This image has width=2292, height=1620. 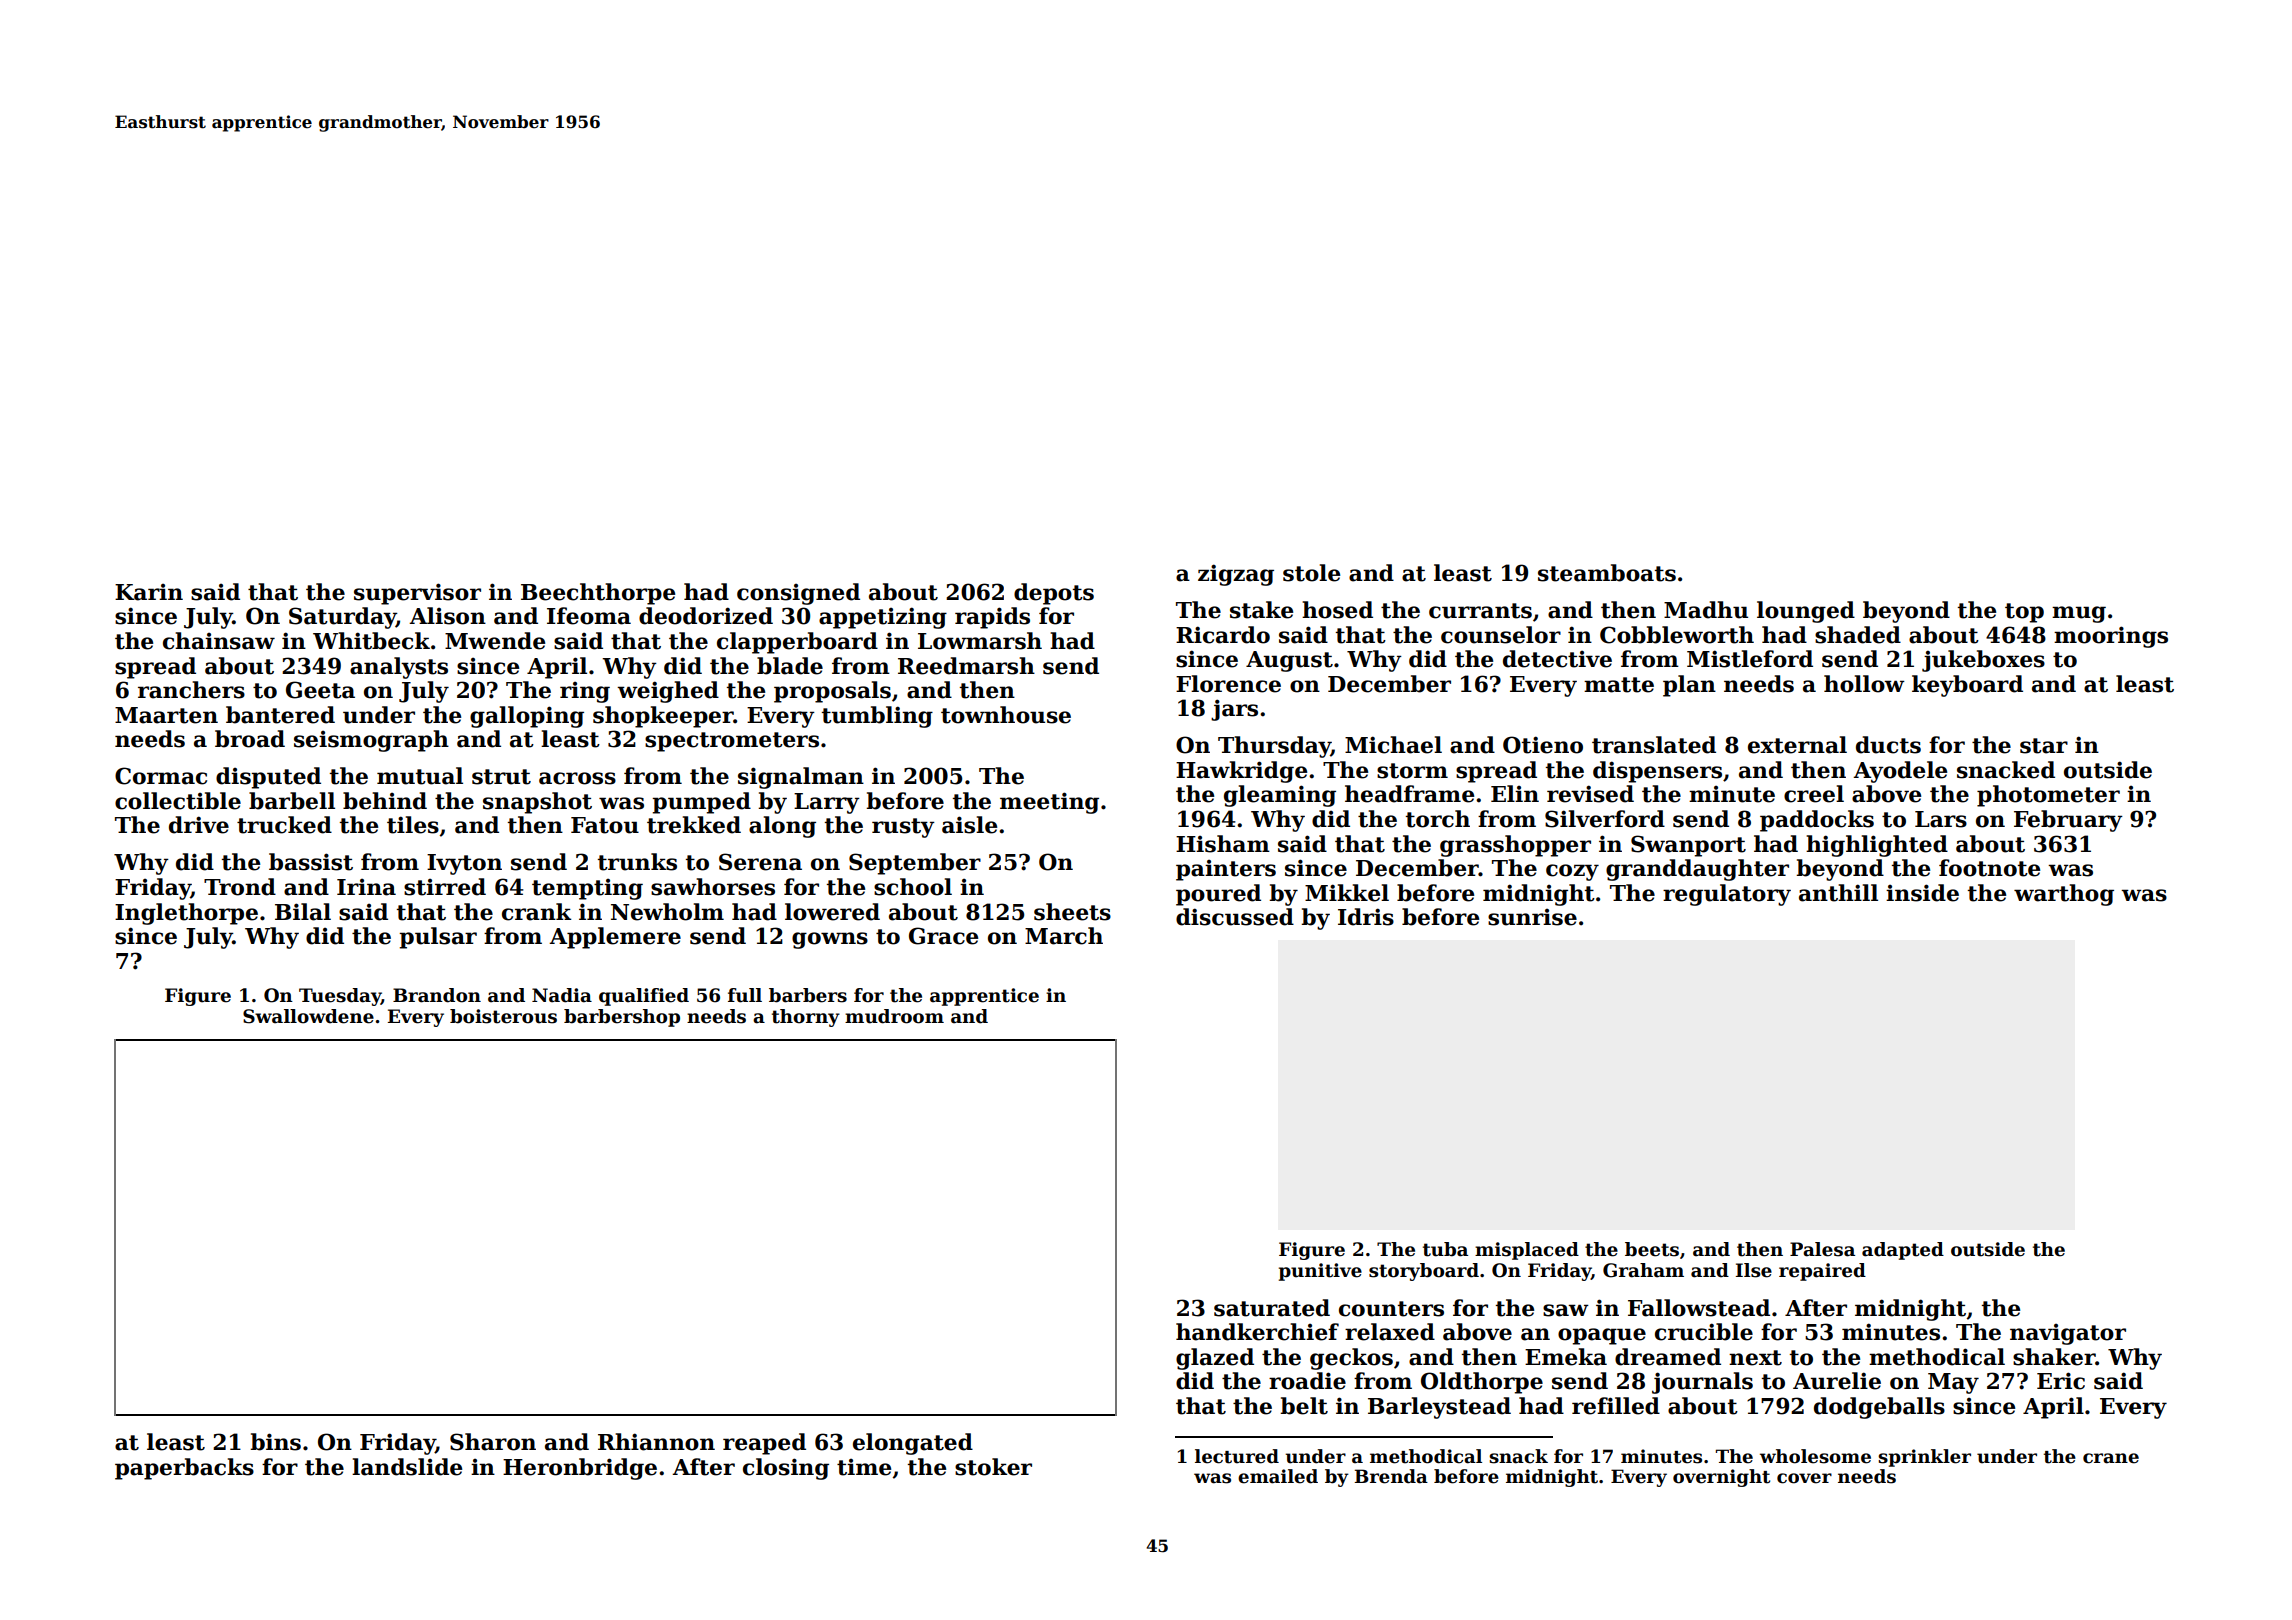 I want to click on Mwende, so click(x=495, y=641).
